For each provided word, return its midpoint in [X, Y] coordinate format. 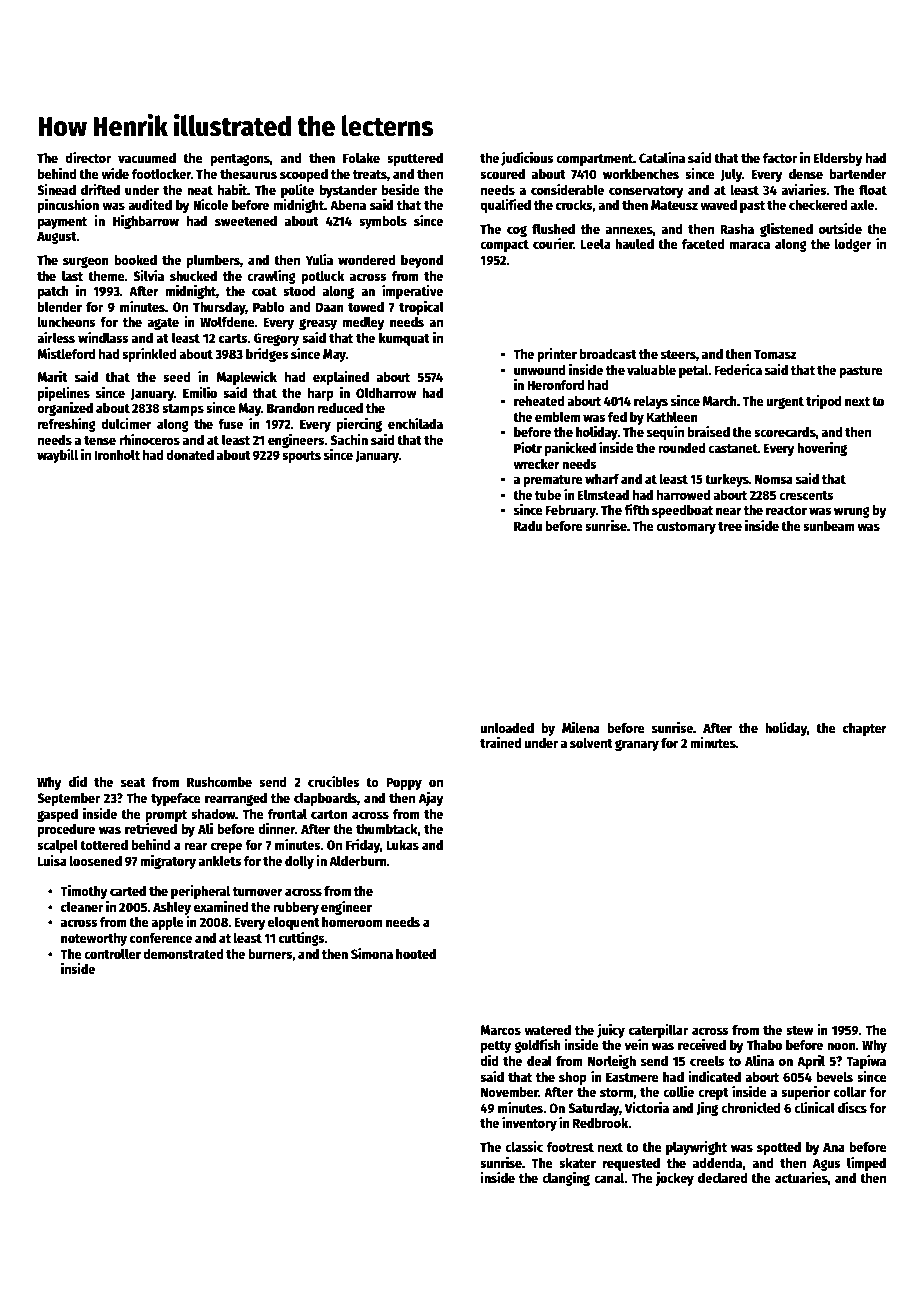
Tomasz [775, 354]
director [88, 157]
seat [133, 782]
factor [780, 158]
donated [190, 455]
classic [524, 1146]
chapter [865, 729]
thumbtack [387, 829]
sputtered [415, 159]
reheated [539, 401]
